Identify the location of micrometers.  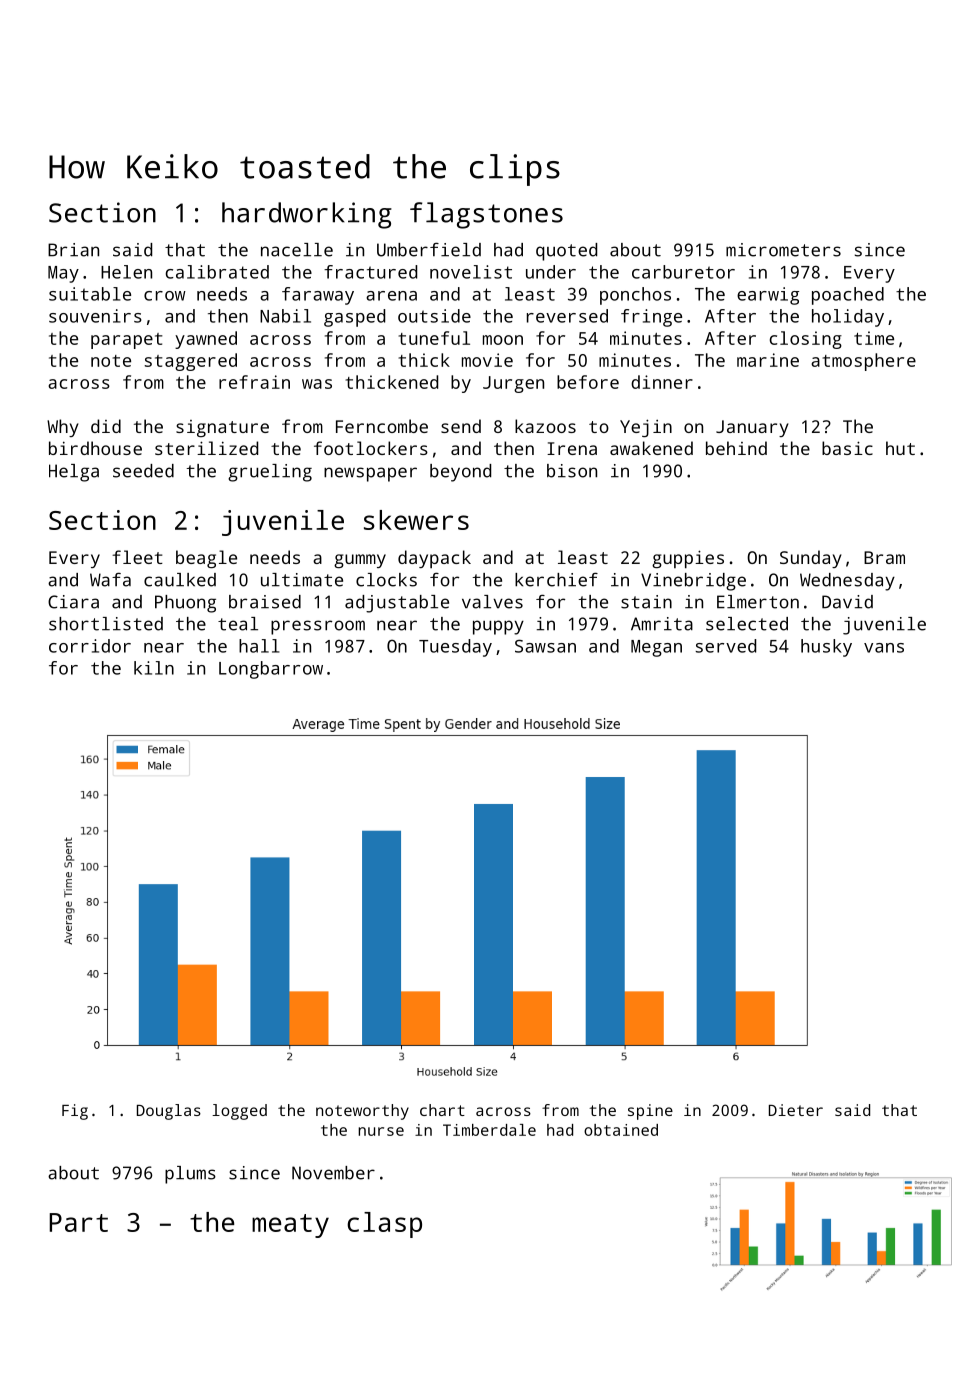
(783, 250).
